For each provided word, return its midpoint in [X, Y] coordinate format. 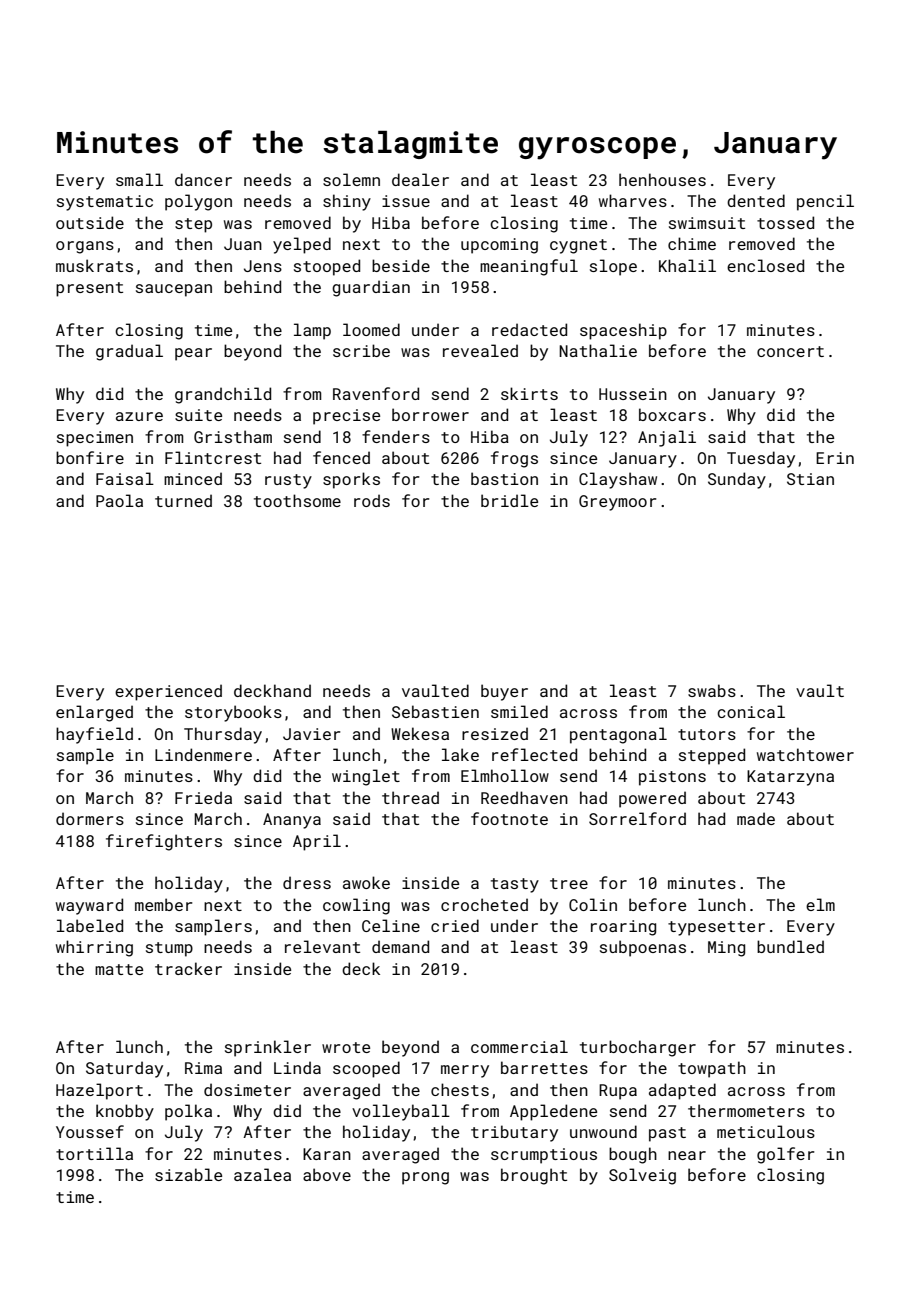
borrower [430, 414]
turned [183, 500]
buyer [504, 692]
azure [139, 416]
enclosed [765, 265]
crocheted [484, 904]
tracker [188, 968]
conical [751, 711]
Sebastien [435, 711]
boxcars [672, 414]
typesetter [716, 928]
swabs [712, 690]
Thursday [223, 735]
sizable [188, 1174]
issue [406, 201]
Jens [263, 266]
